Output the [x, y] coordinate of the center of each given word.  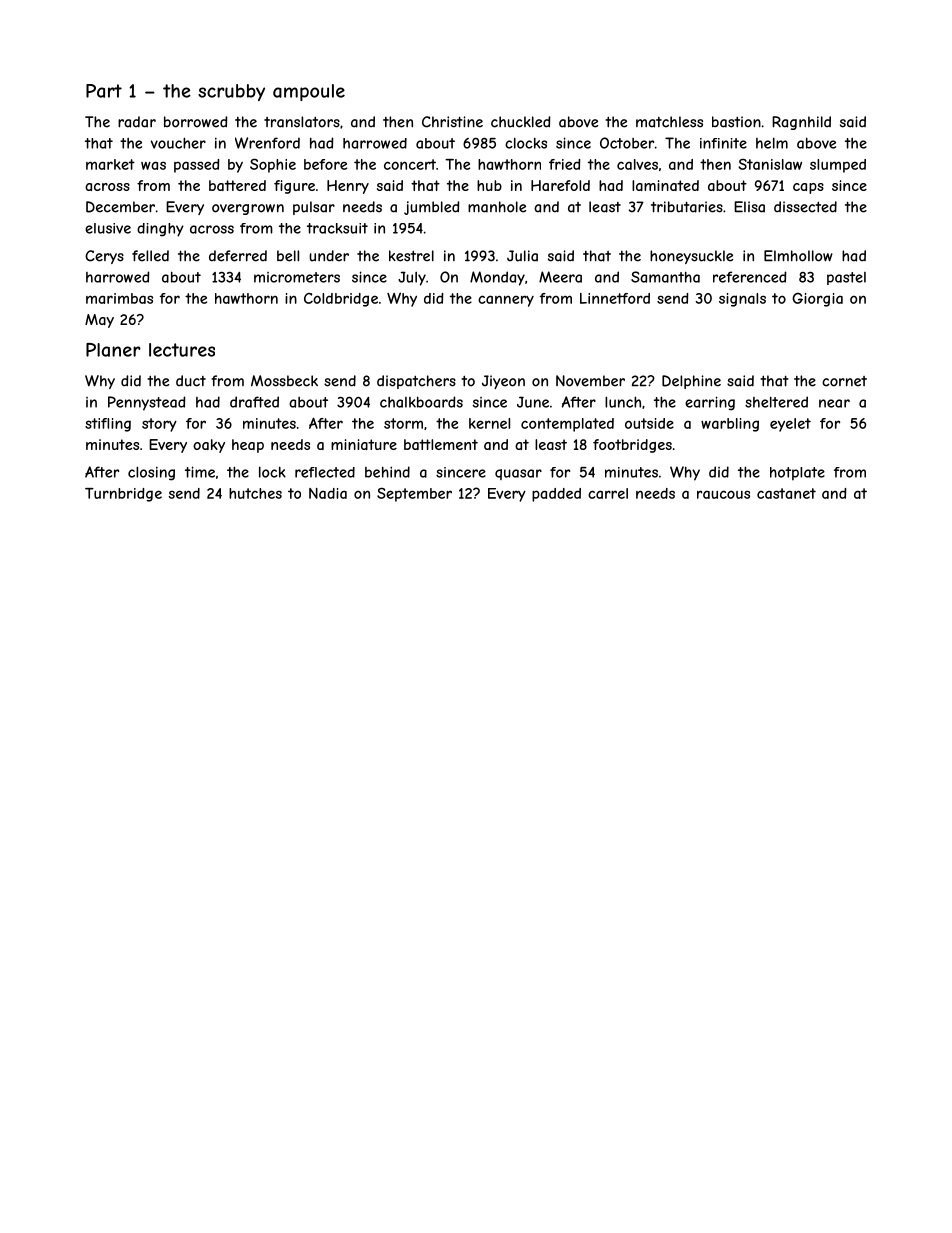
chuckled [521, 122]
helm [772, 143]
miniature [364, 444]
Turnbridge [123, 495]
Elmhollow [798, 256]
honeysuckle [691, 257]
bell [288, 256]
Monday [497, 278]
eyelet [790, 425]
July [412, 278]
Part [104, 91]
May [99, 321]
